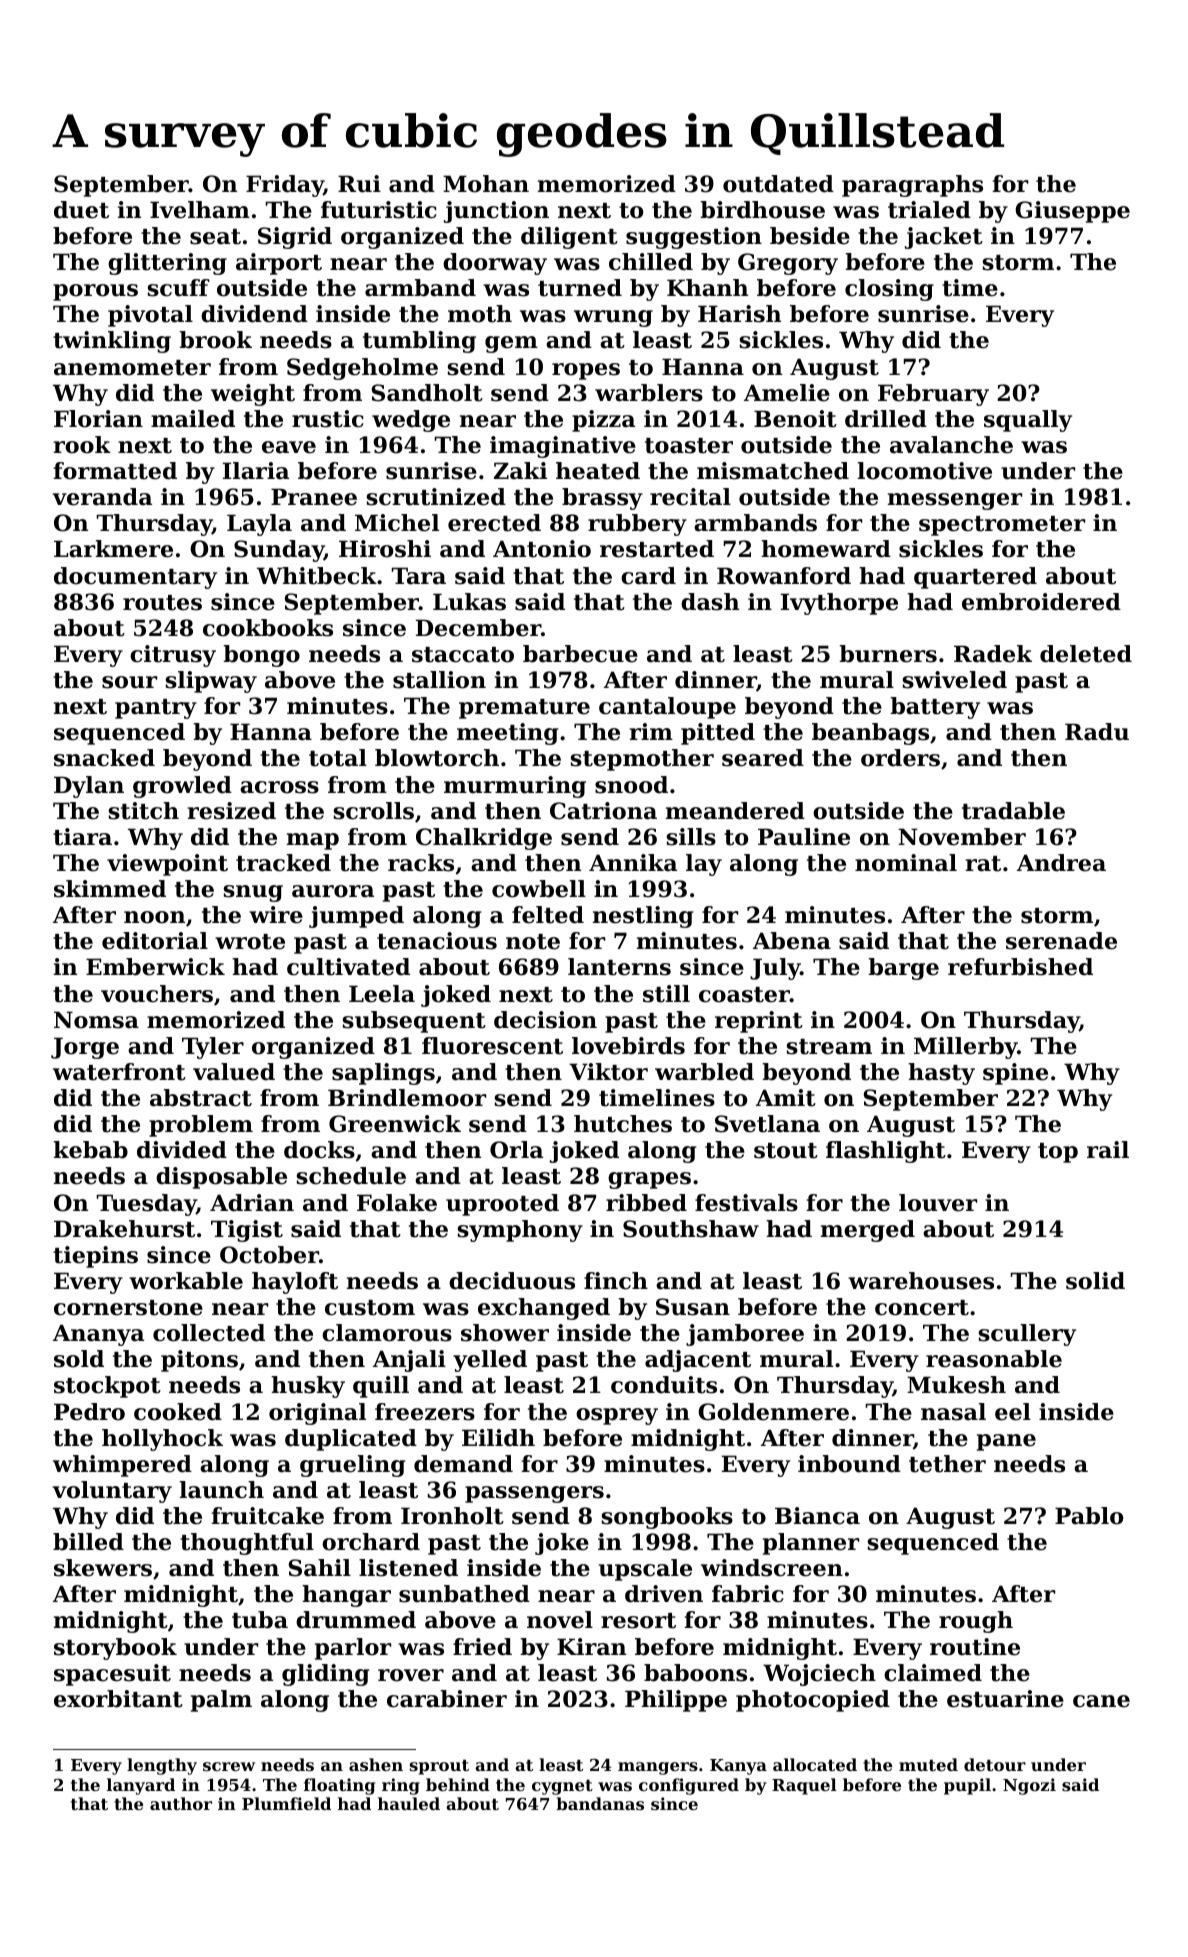  Describe the element at coordinates (81, 210) in the screenshot. I see `duet` at that location.
